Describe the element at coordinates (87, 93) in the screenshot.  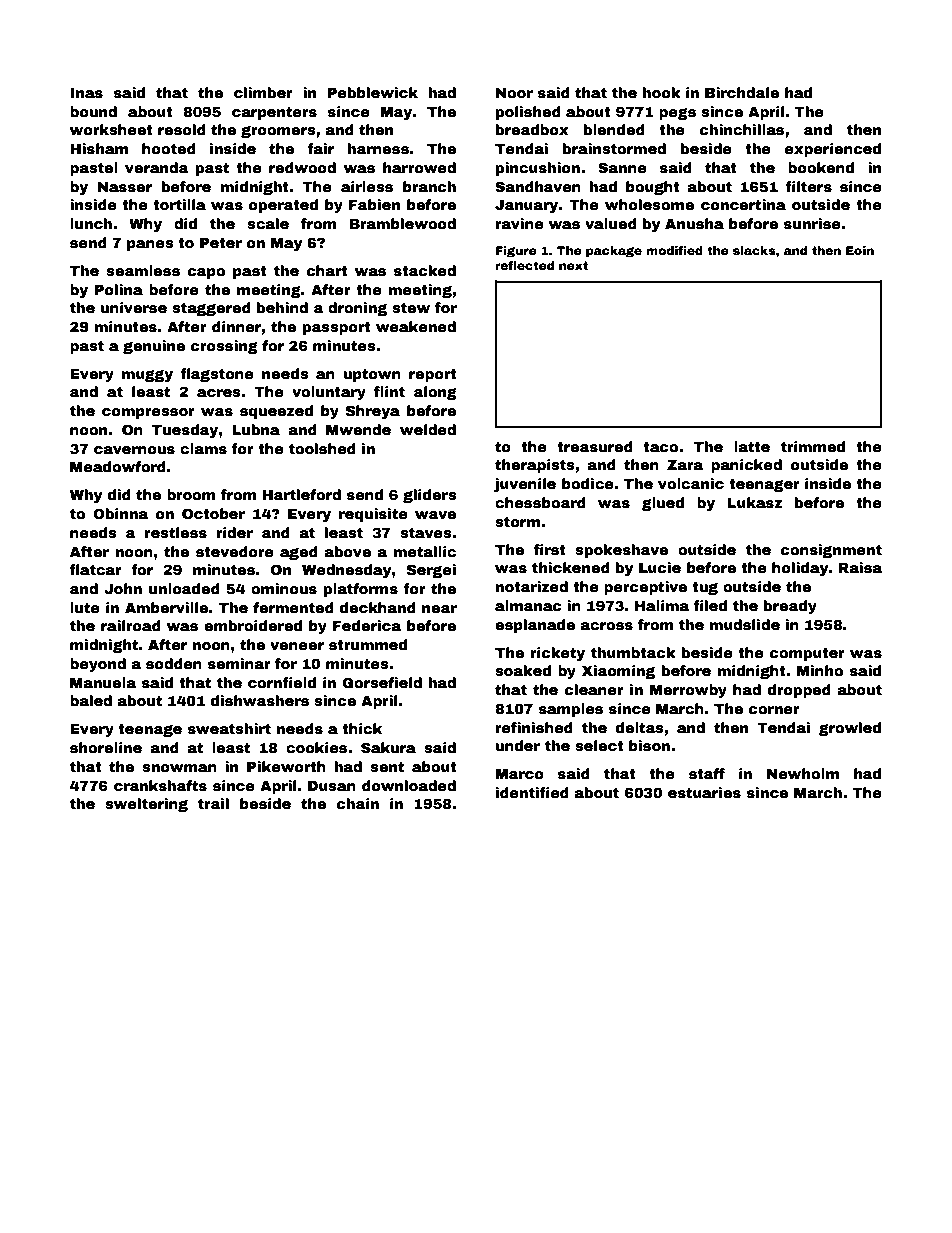
I see `Inas` at that location.
